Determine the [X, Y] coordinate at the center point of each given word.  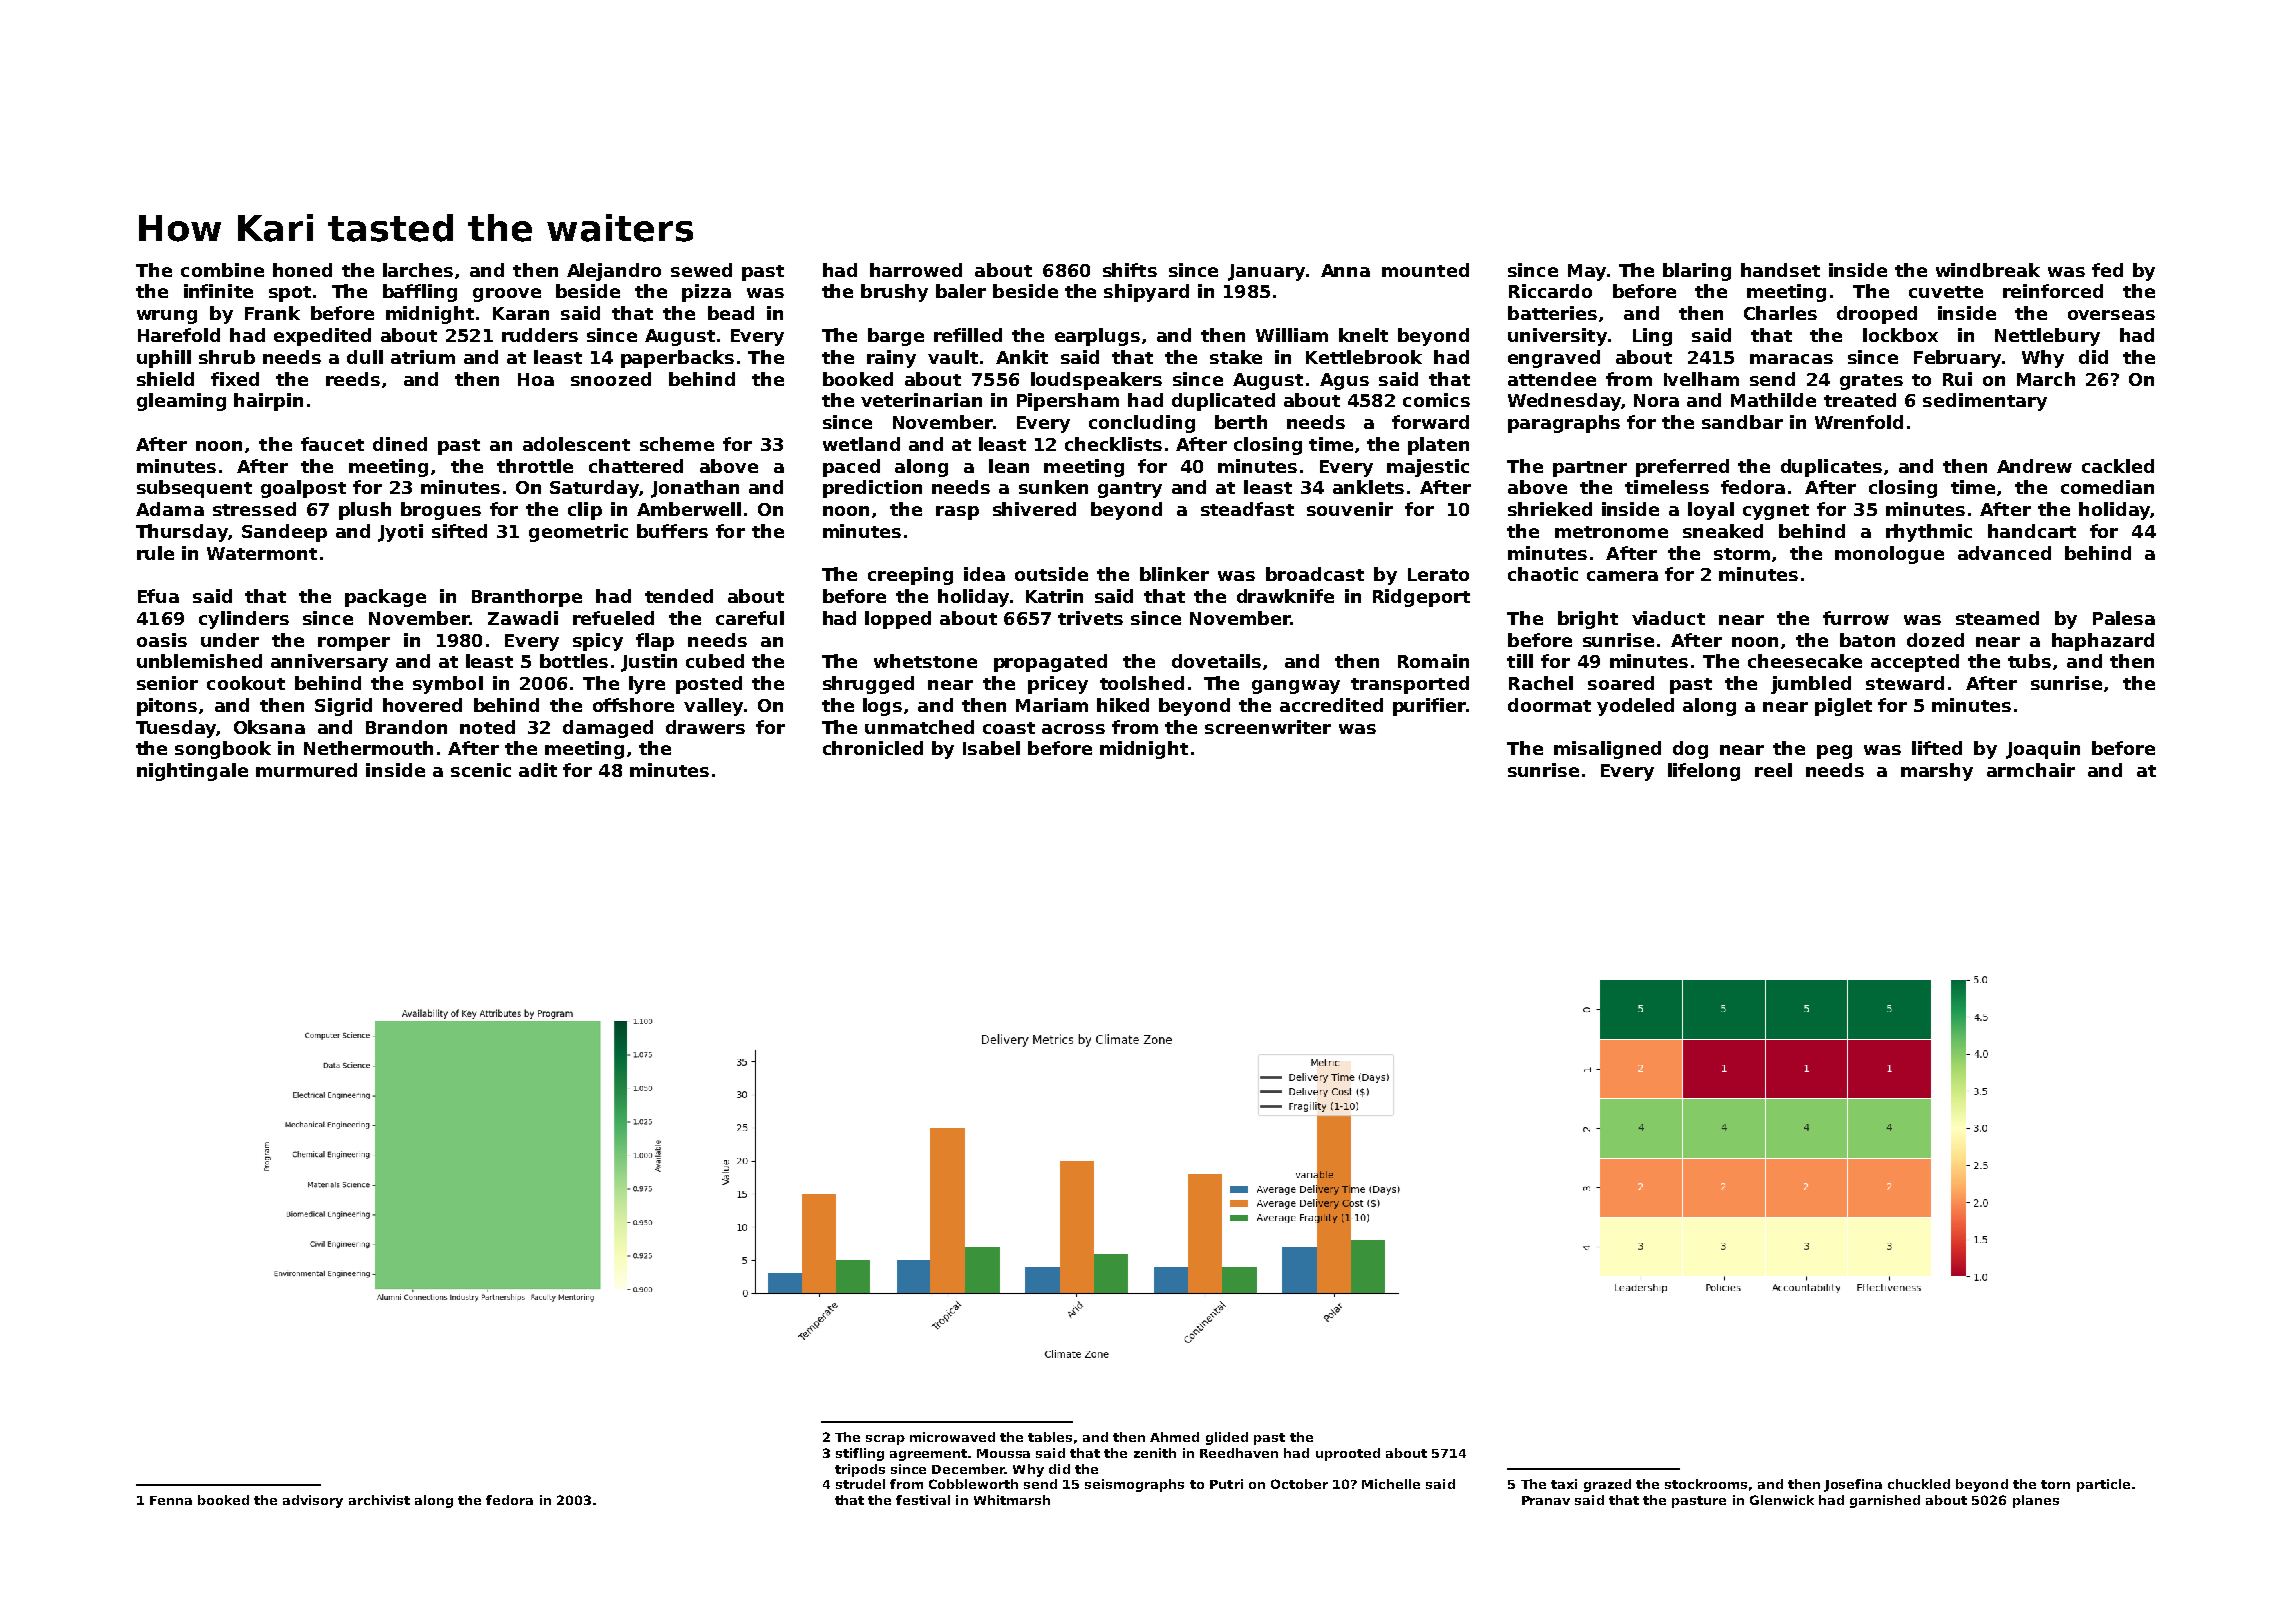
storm [1742, 554]
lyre [647, 685]
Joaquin [2043, 750]
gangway [1296, 687]
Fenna [171, 1500]
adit [538, 770]
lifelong [1704, 772]
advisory [313, 1501]
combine [222, 270]
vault [953, 357]
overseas [2111, 315]
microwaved [952, 1437]
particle [2103, 1485]
